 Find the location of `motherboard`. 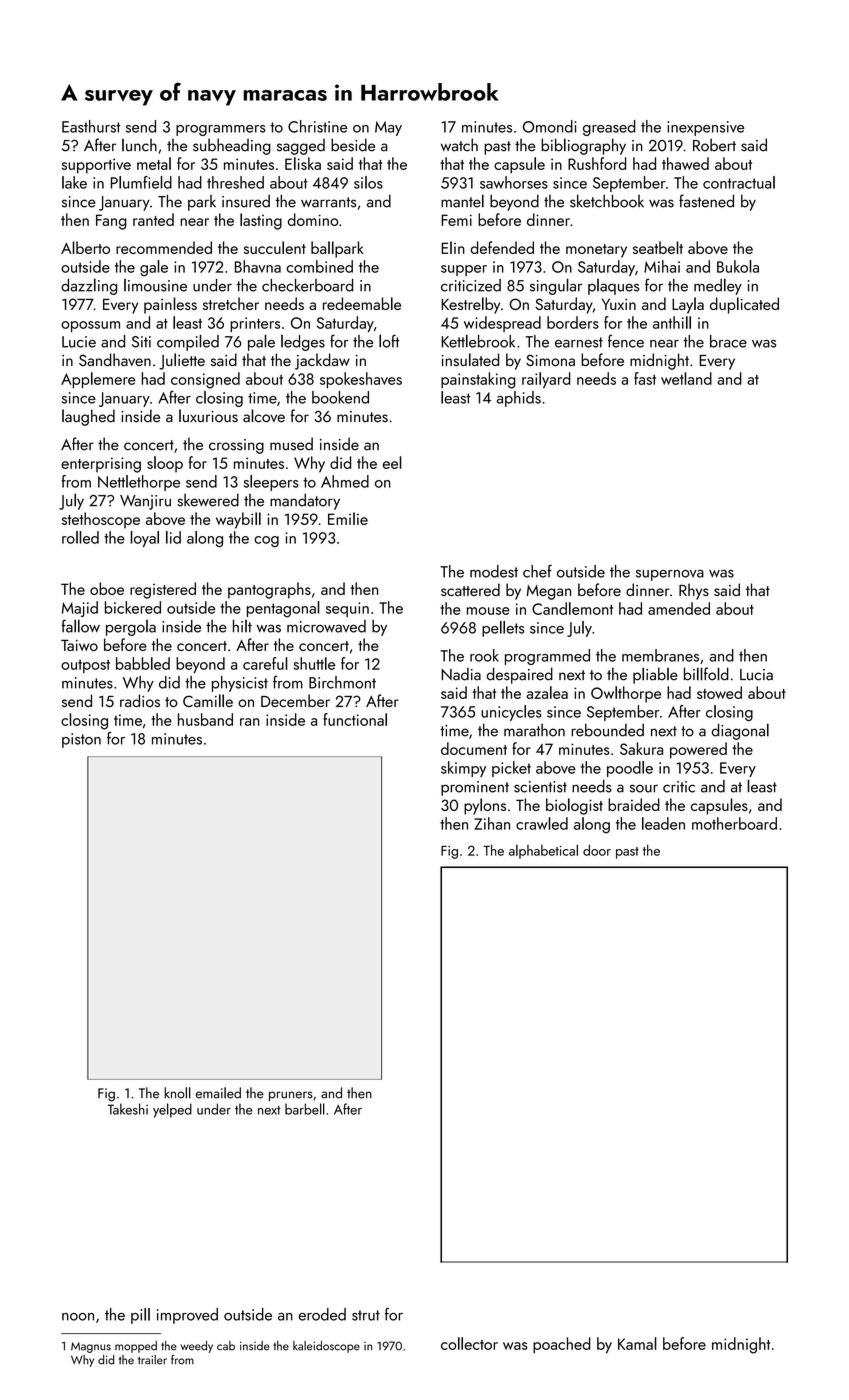

motherboard is located at coordinates (734, 823).
